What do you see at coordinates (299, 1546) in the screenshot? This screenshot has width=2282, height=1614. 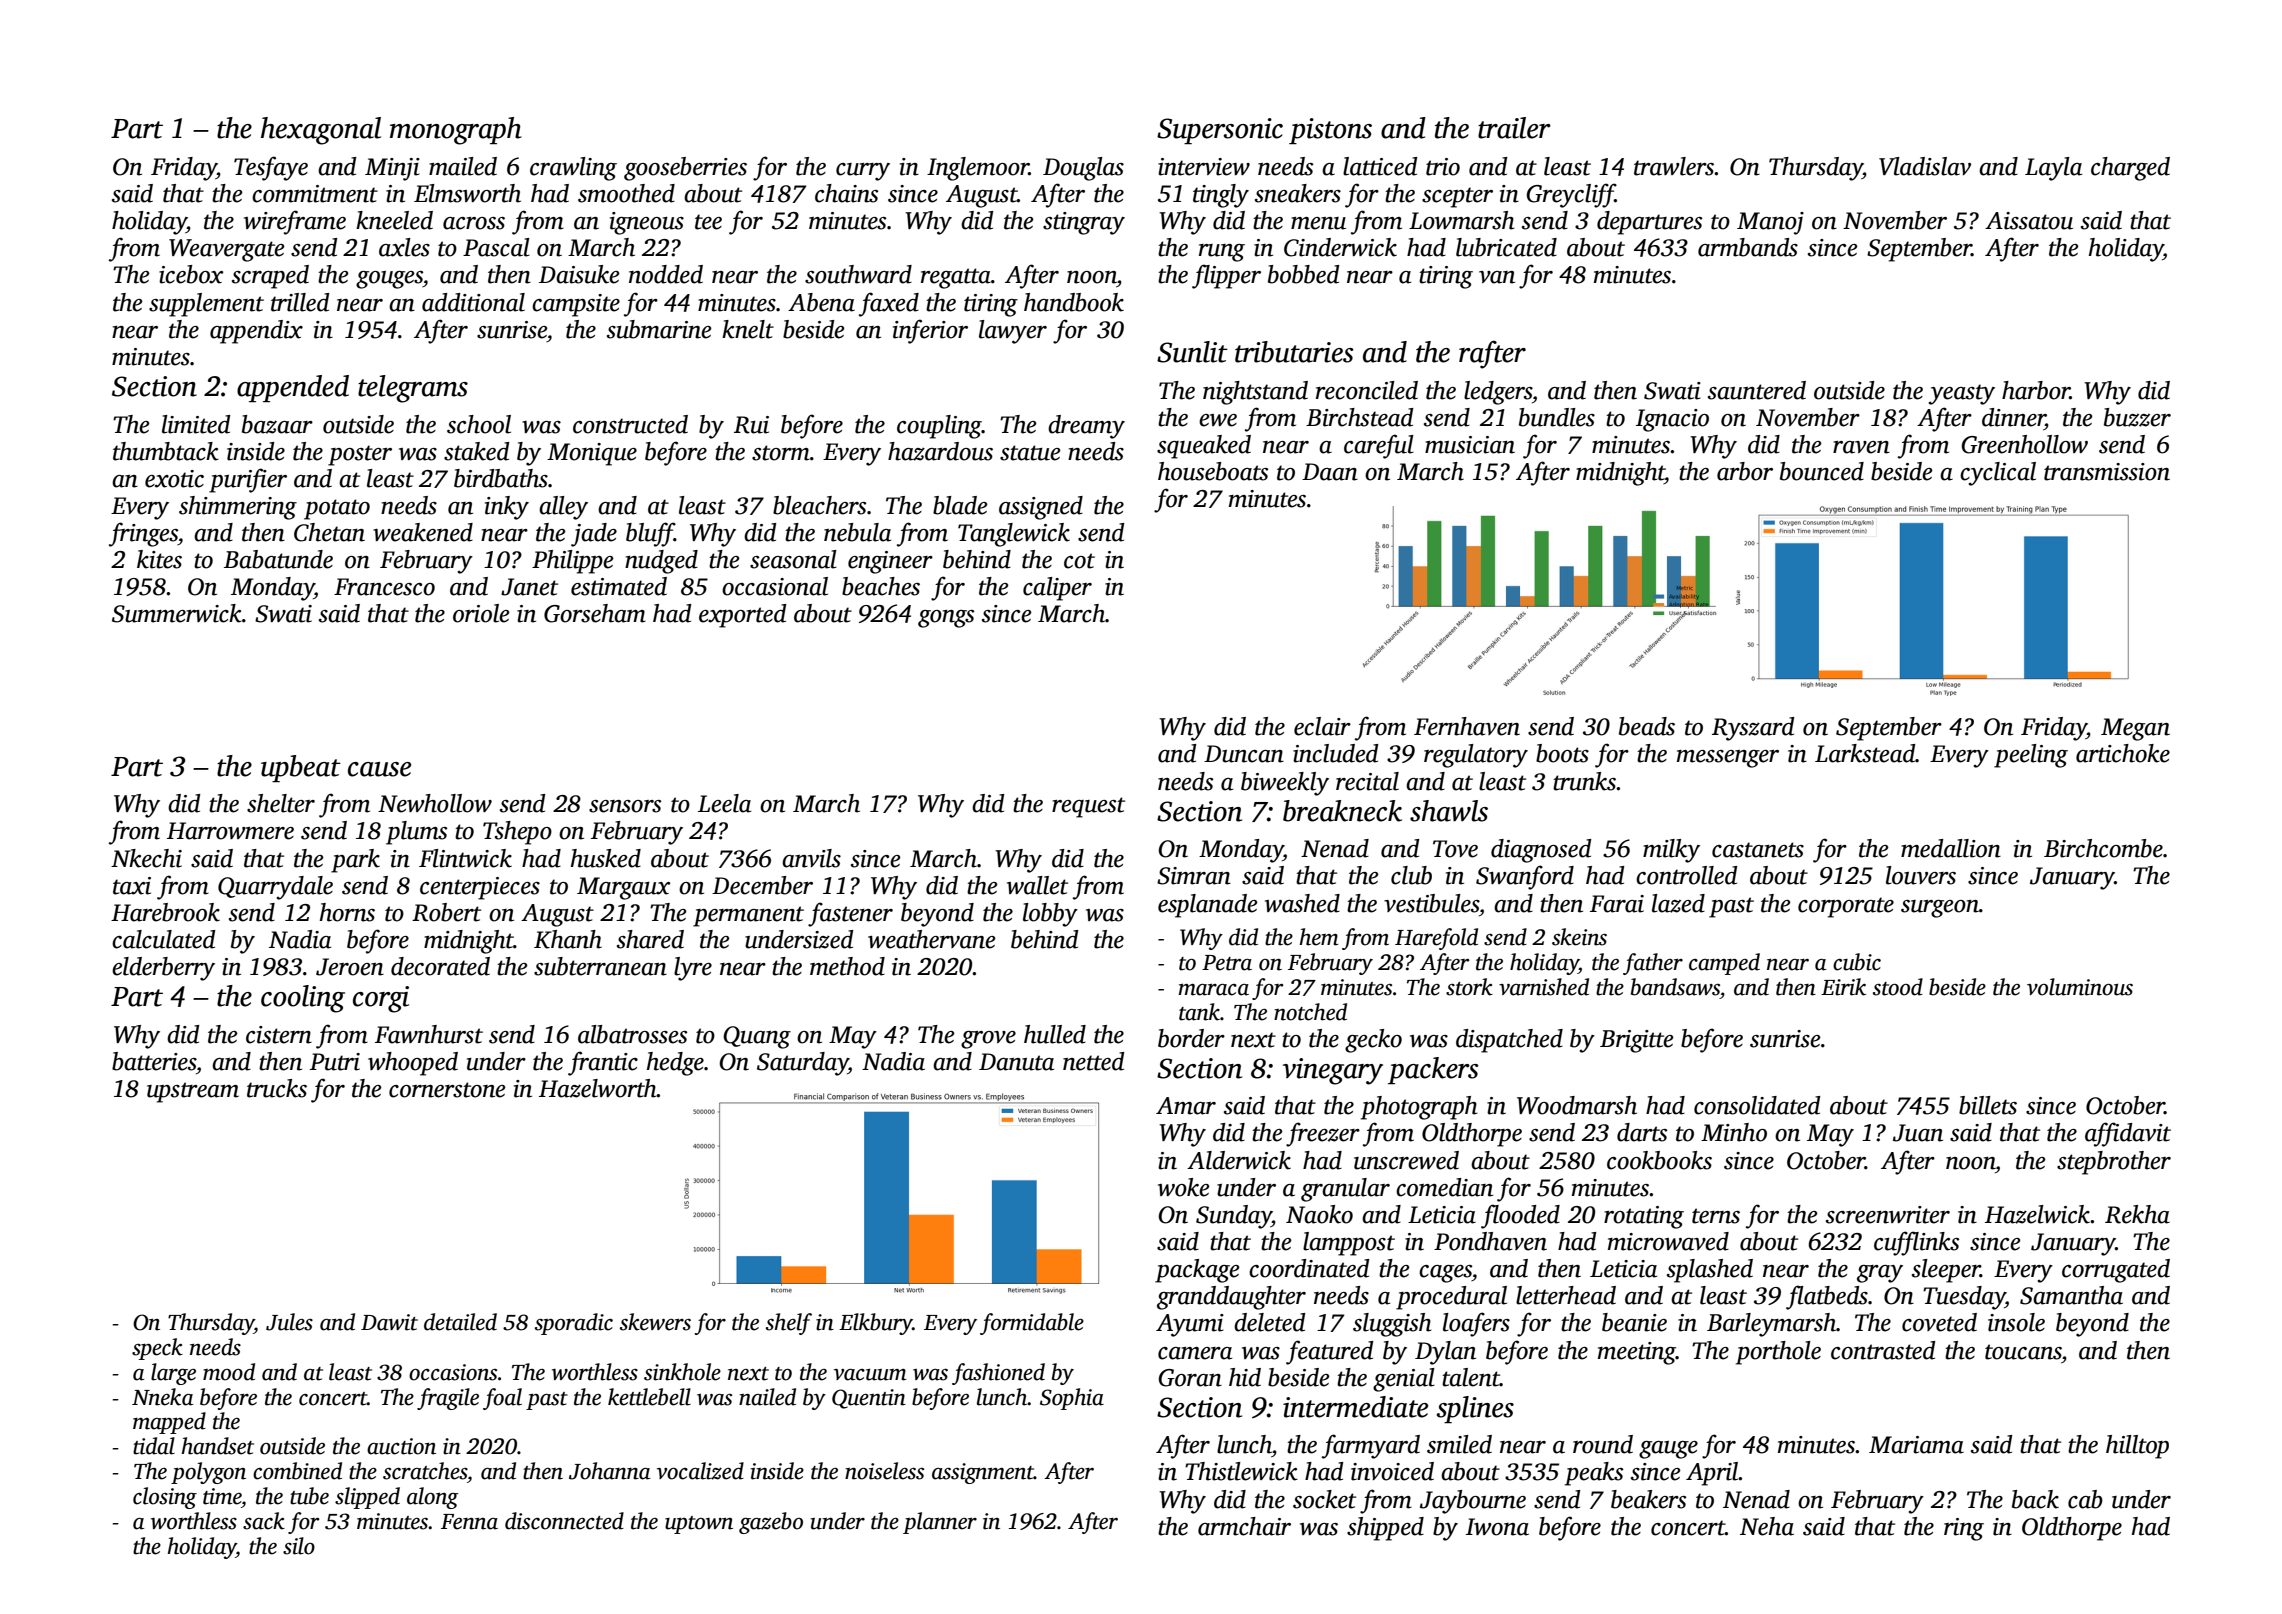 I see `silo` at bounding box center [299, 1546].
